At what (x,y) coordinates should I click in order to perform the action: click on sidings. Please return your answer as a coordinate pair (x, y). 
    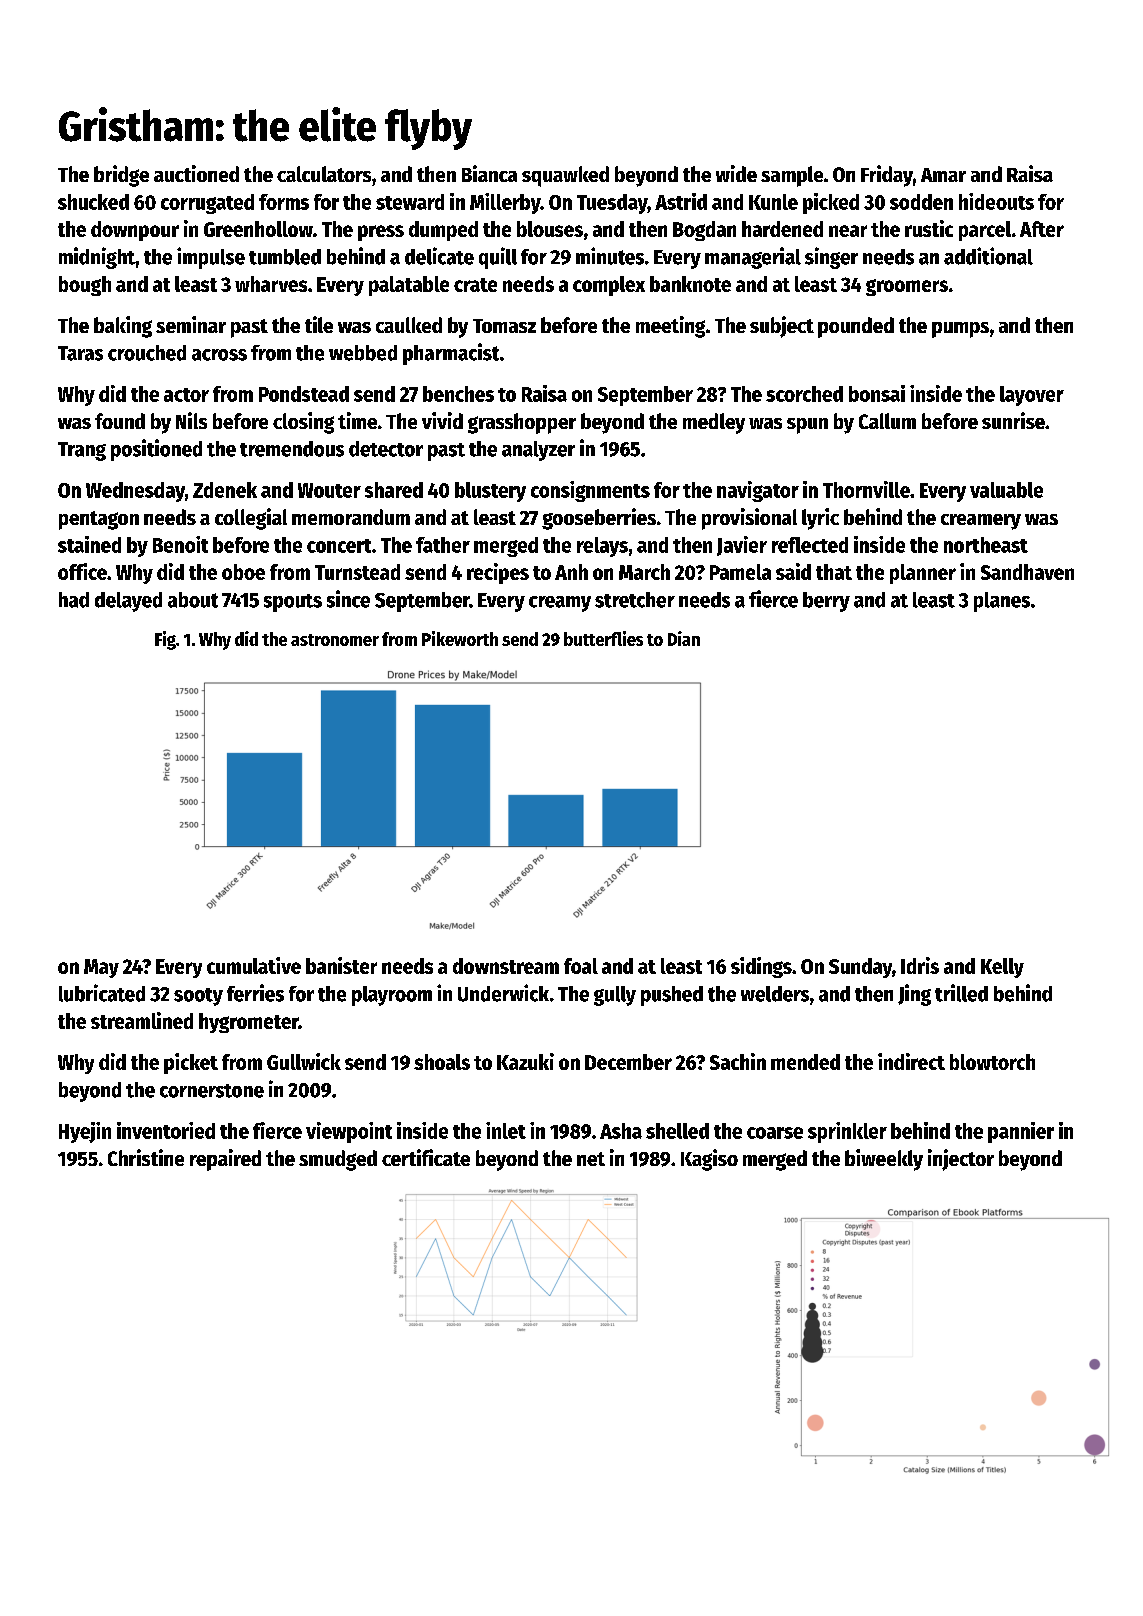
    Looking at the image, I should click on (761, 967).
